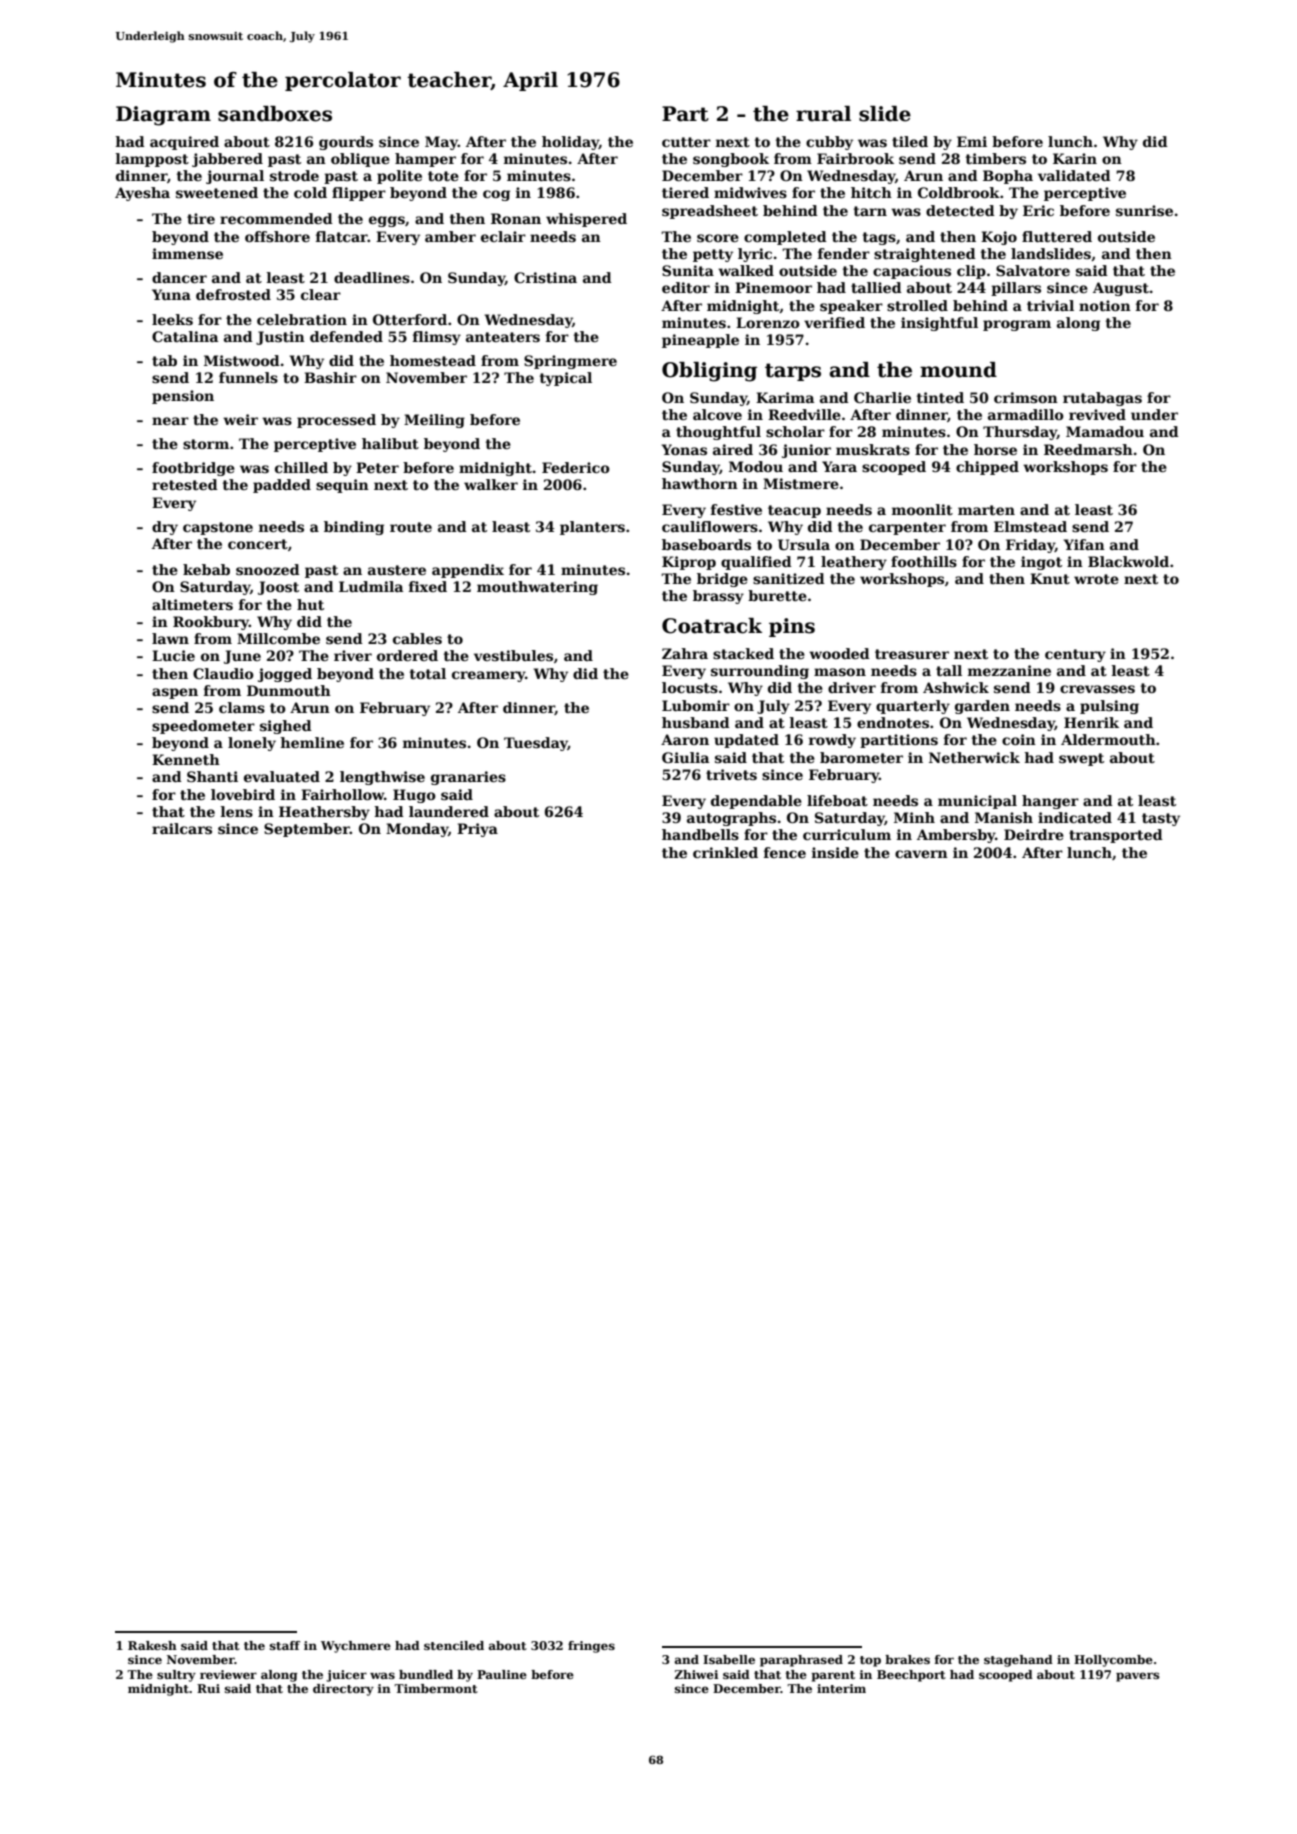 This document has width=1297, height=1834. I want to click on rural, so click(823, 114).
